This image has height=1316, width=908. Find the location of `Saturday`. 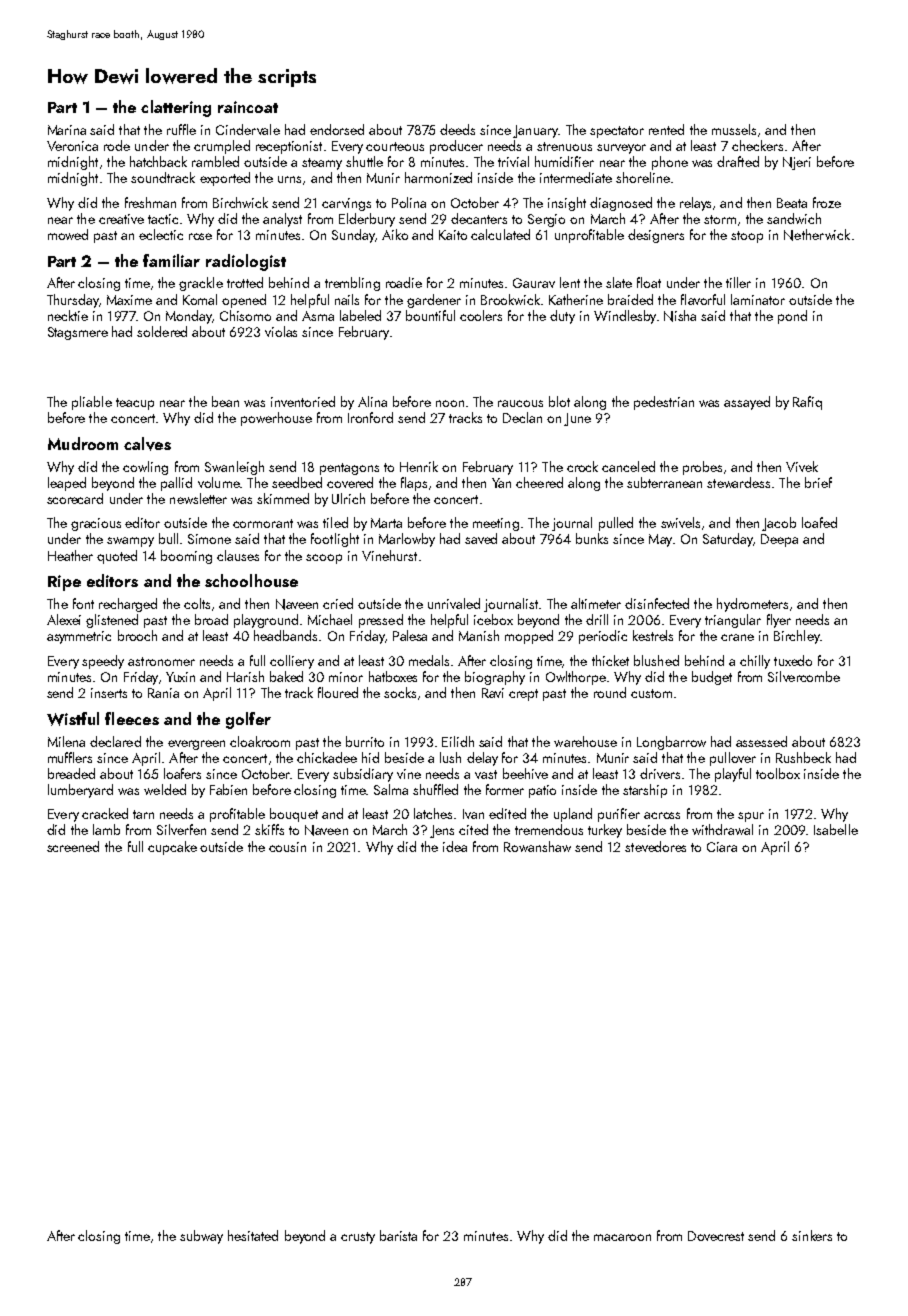

Saturday is located at coordinates (728, 540).
